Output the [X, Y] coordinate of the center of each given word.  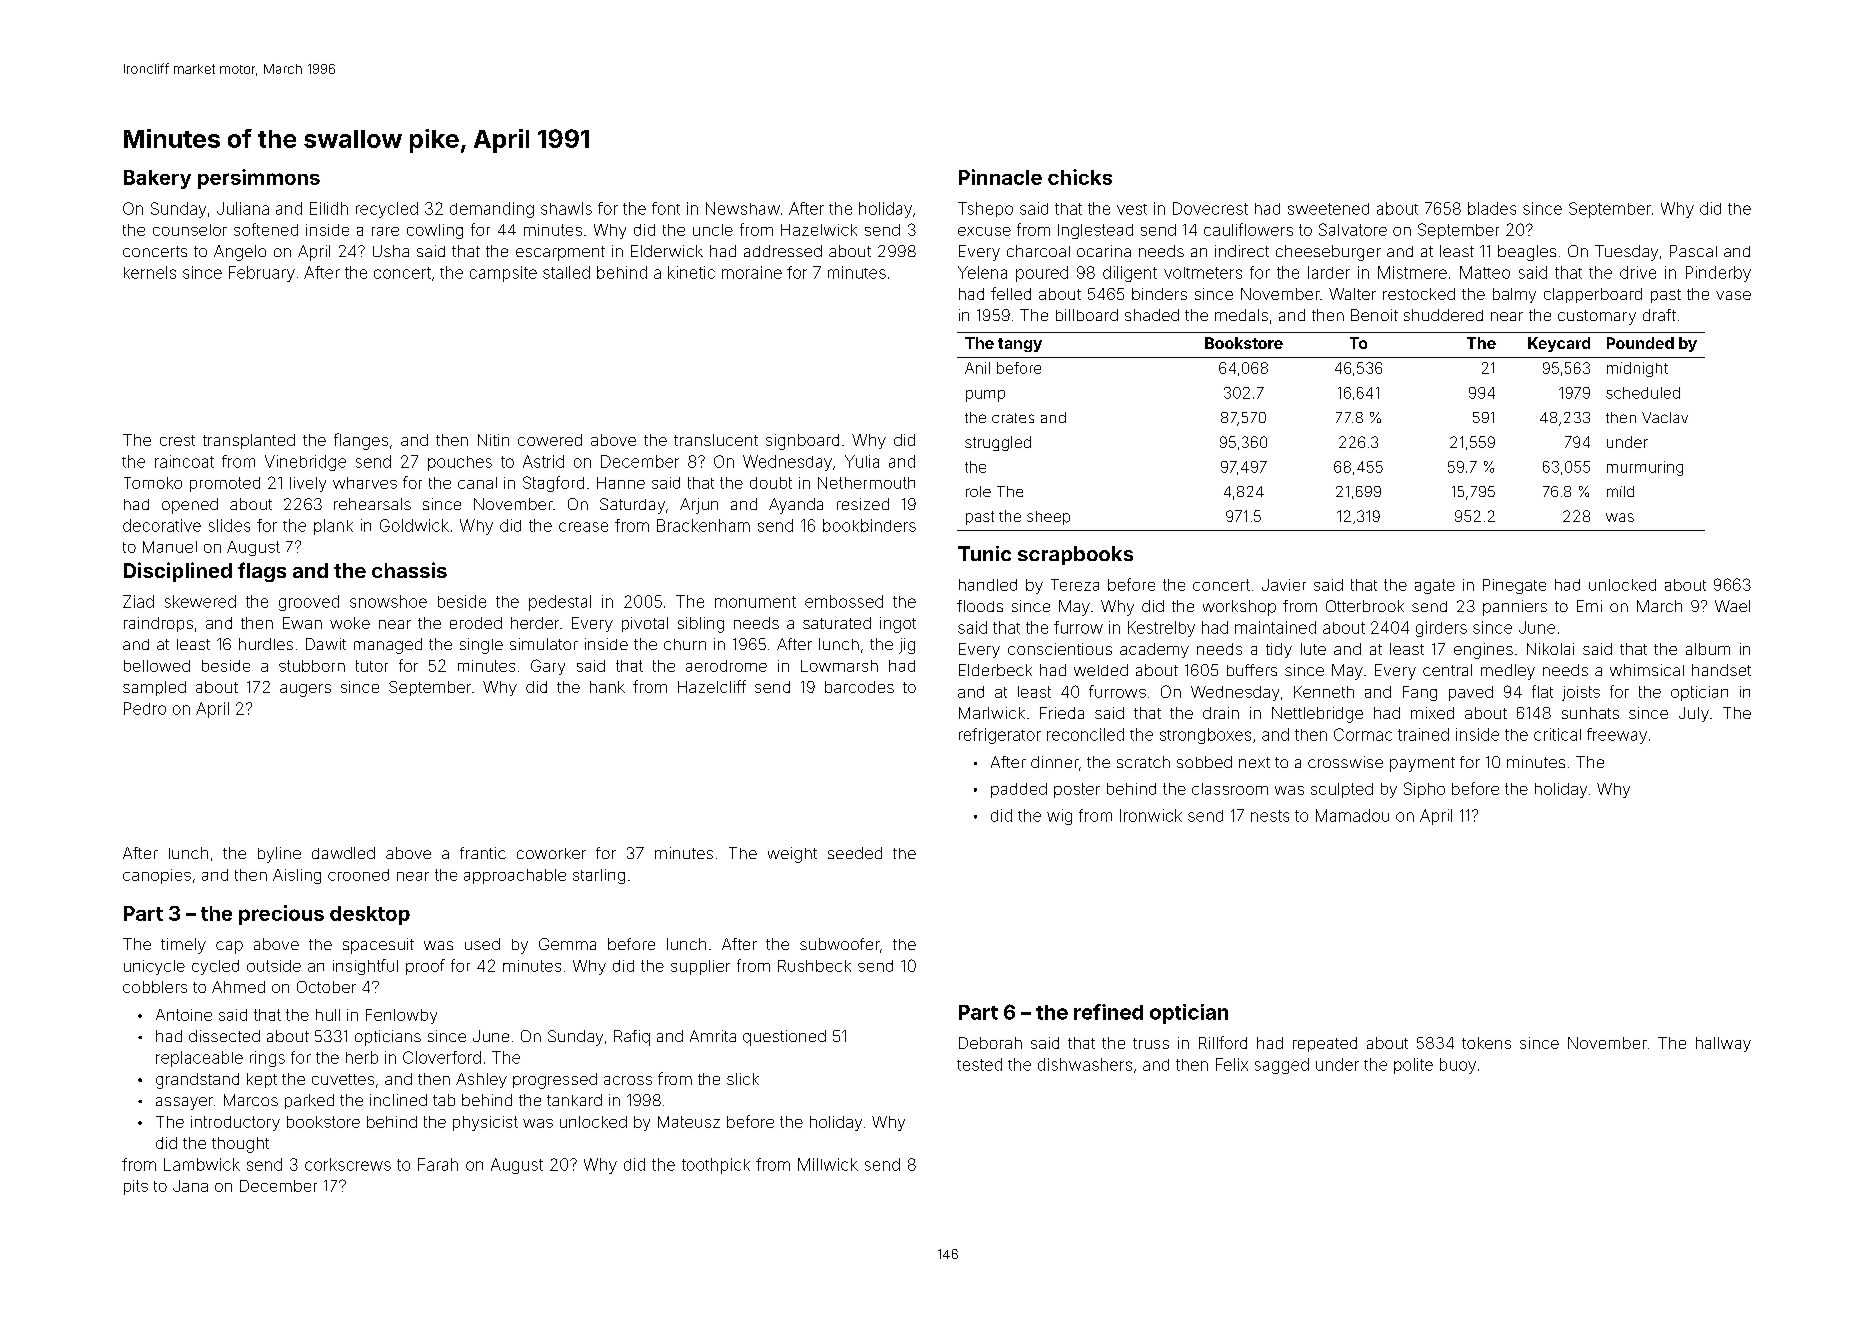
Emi [1589, 606]
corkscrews [348, 1164]
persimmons [259, 179]
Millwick [828, 1164]
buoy [1458, 1066]
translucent [716, 440]
